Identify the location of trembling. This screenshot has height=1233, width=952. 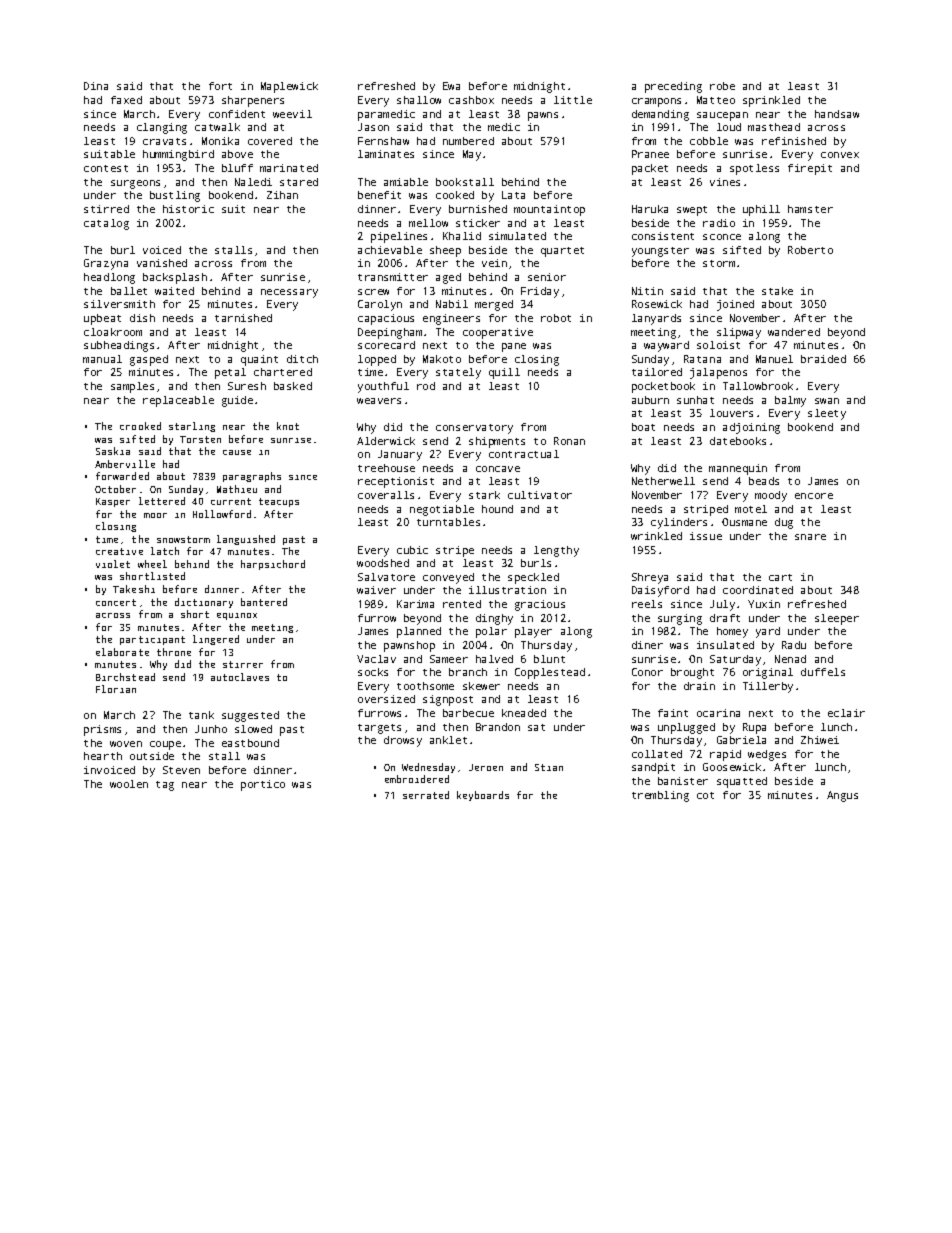
(660, 796).
